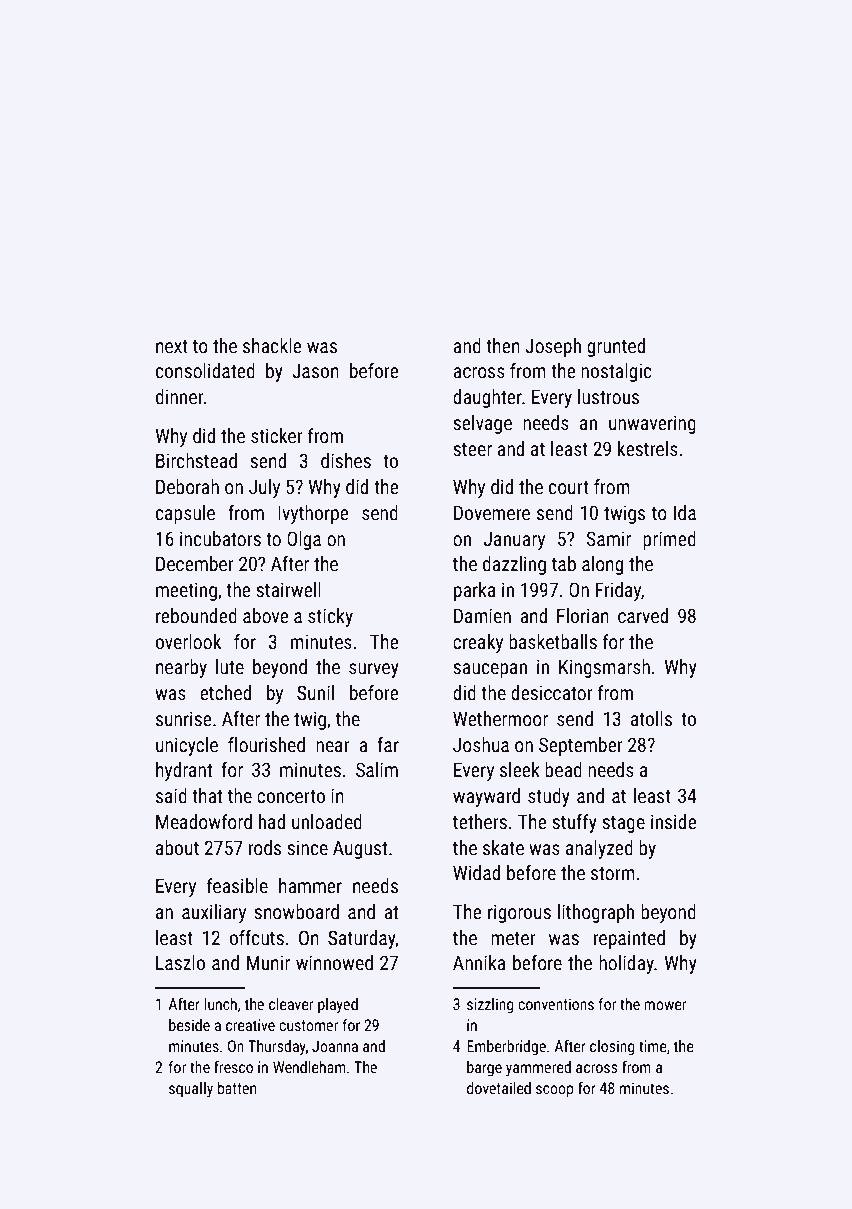 Image resolution: width=852 pixels, height=1209 pixels. I want to click on etched, so click(225, 692).
